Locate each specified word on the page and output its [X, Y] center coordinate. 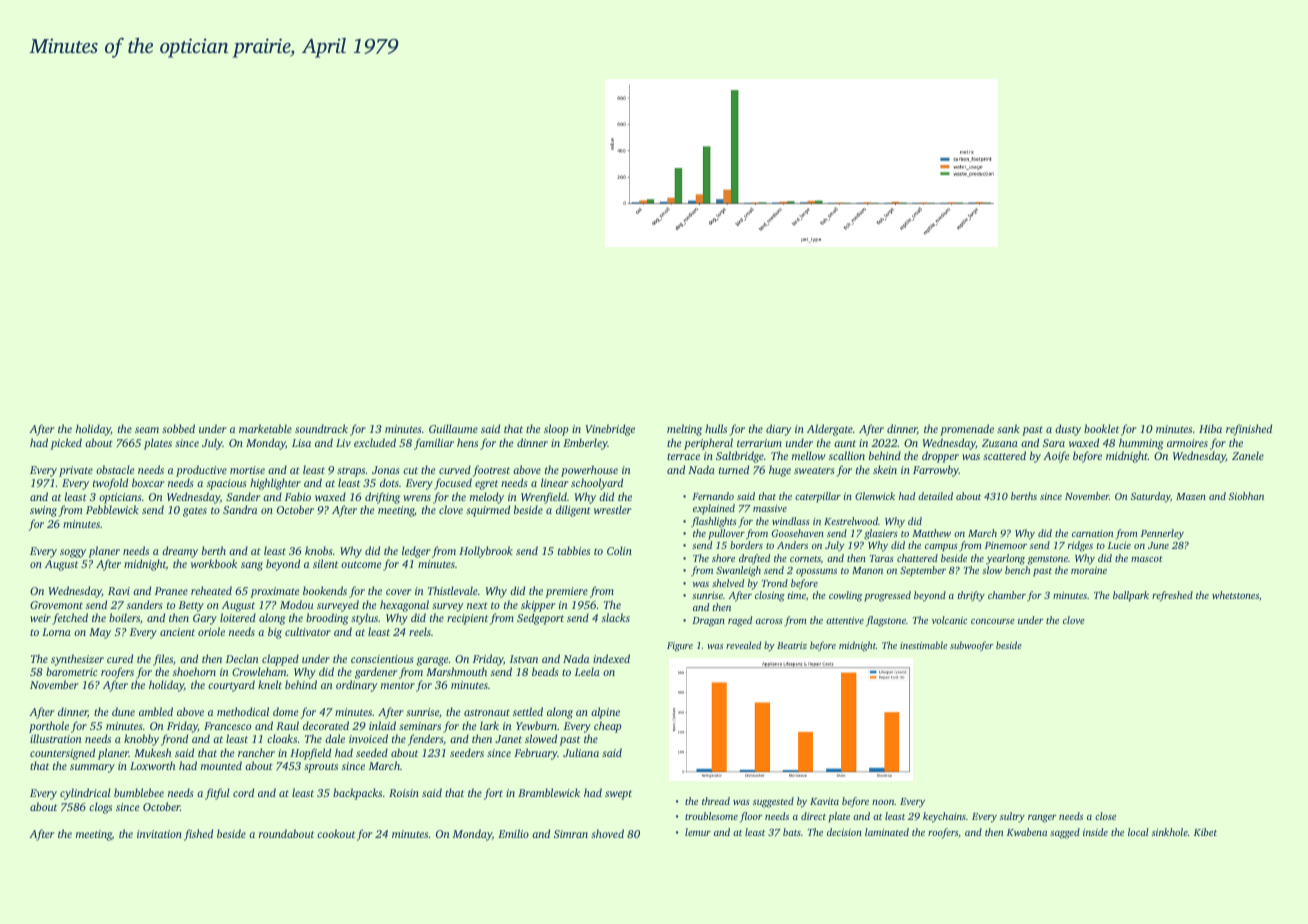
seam [147, 430]
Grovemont [56, 605]
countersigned [62, 754]
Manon [867, 570]
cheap [608, 727]
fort [493, 794]
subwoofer [972, 646]
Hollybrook [486, 552]
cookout [336, 833]
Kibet [1205, 832]
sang [252, 566]
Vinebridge [610, 430]
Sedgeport [540, 619]
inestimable [923, 645]
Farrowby [936, 471]
